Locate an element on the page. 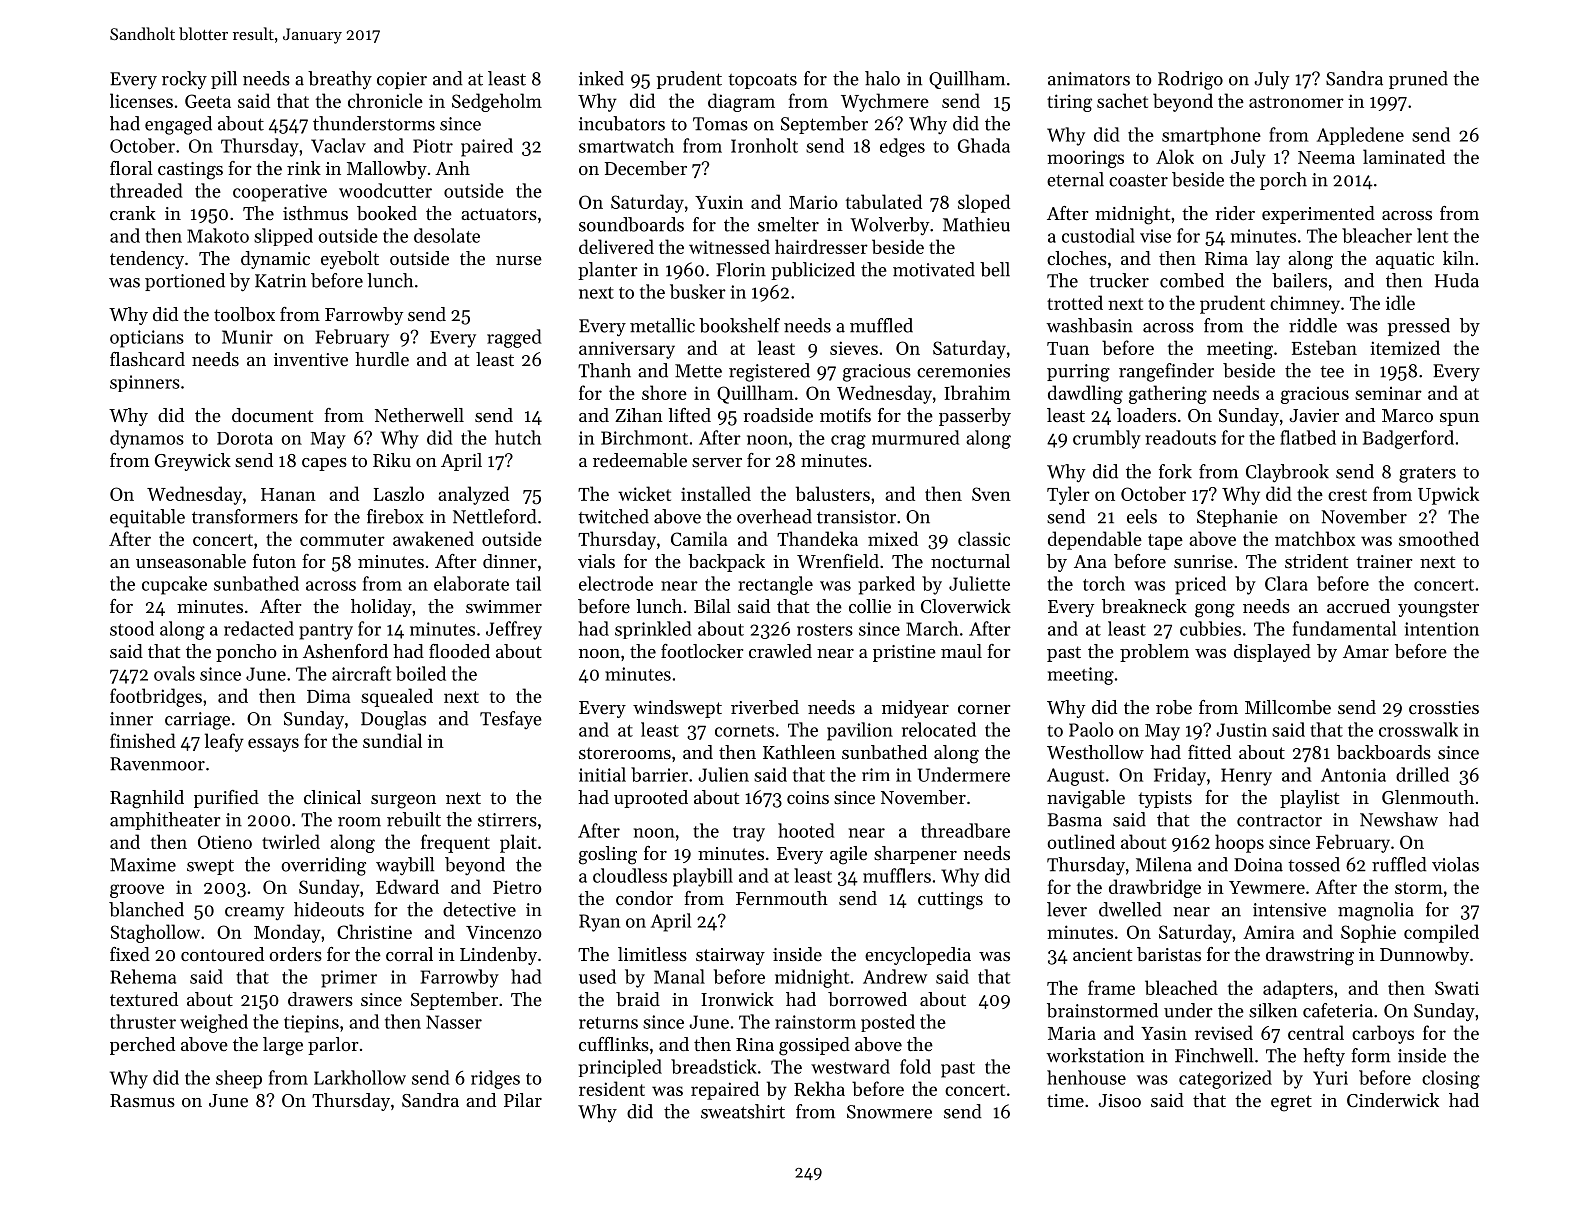 This page has width=1589, height=1228. coins is located at coordinates (808, 797).
